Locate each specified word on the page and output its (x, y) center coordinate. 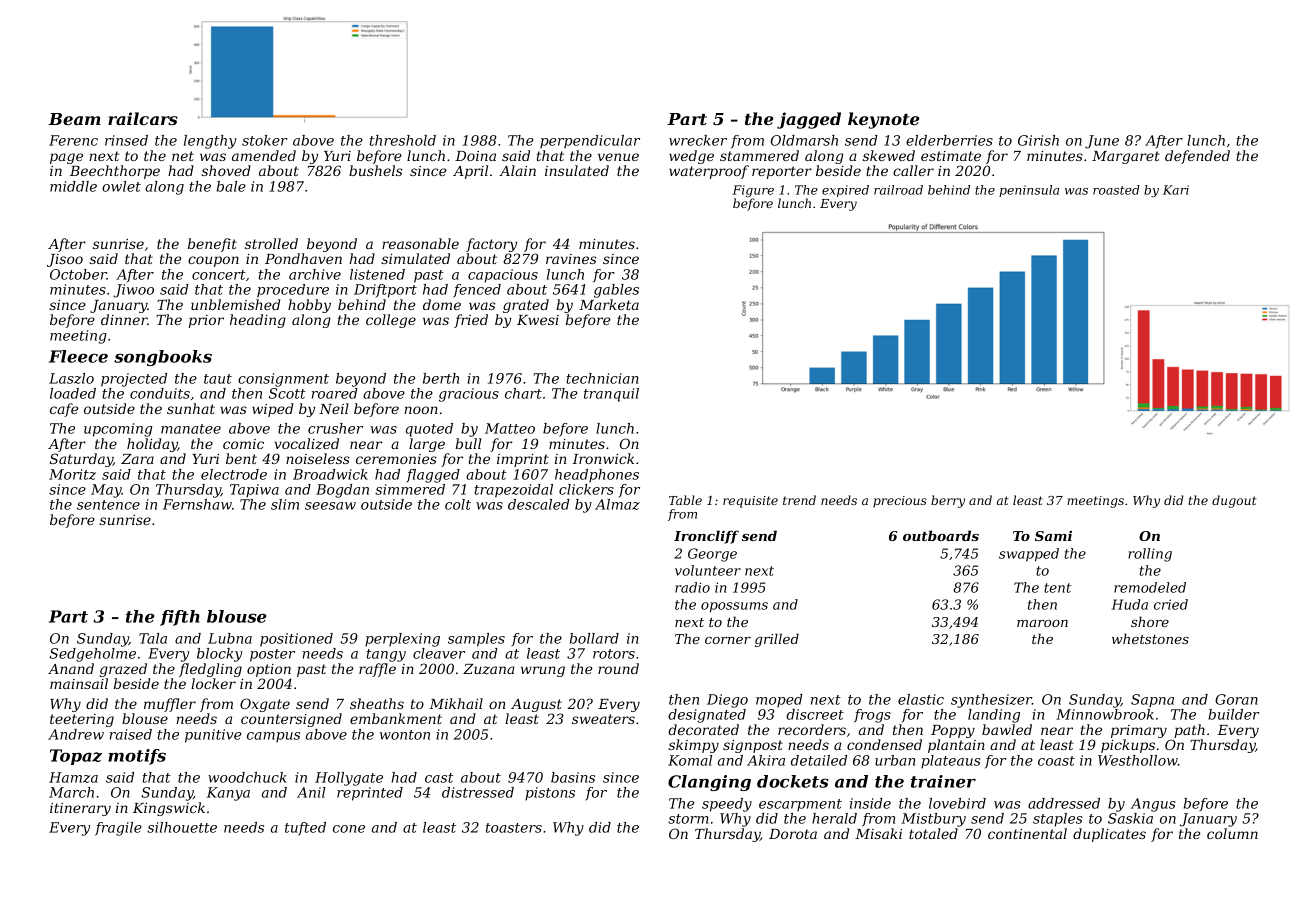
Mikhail (456, 703)
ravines (571, 259)
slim (285, 504)
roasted (1116, 190)
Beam (74, 119)
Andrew (76, 734)
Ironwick (603, 458)
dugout (1234, 501)
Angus (1153, 805)
